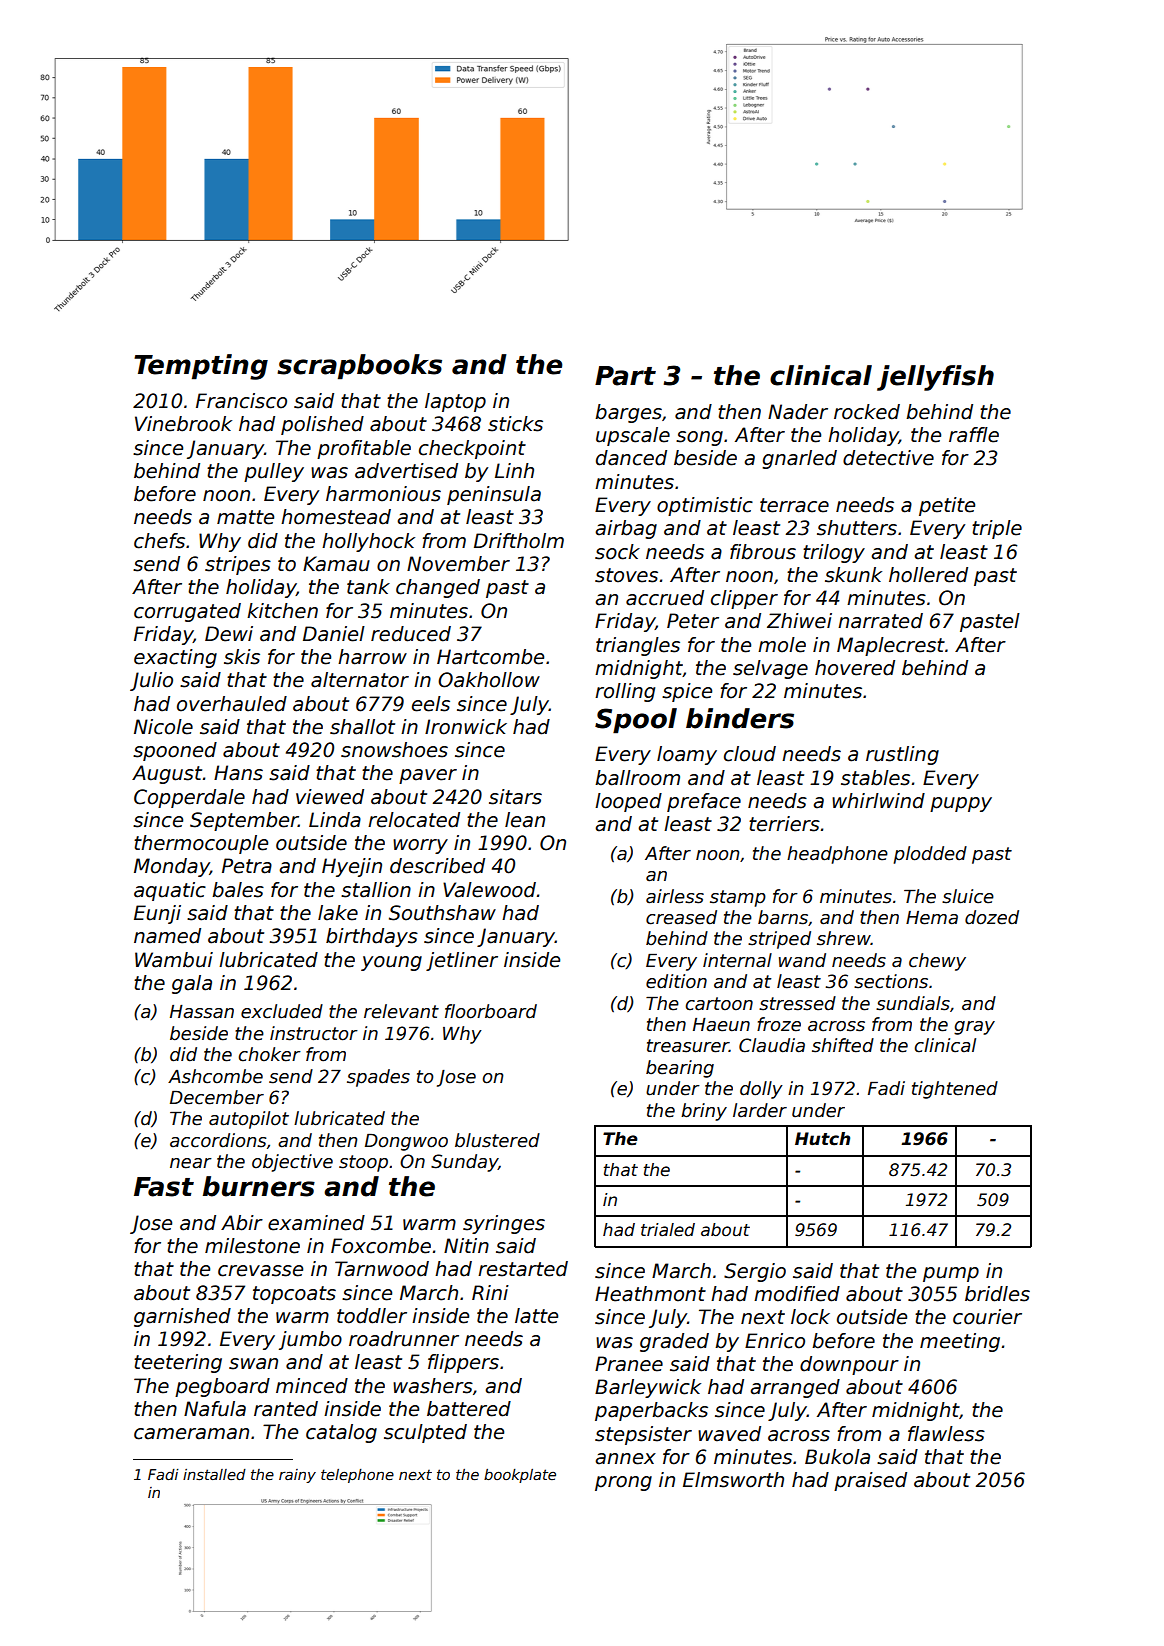 The height and width of the screenshot is (1646, 1164). Describe the element at coordinates (947, 506) in the screenshot. I see `petite` at that location.
